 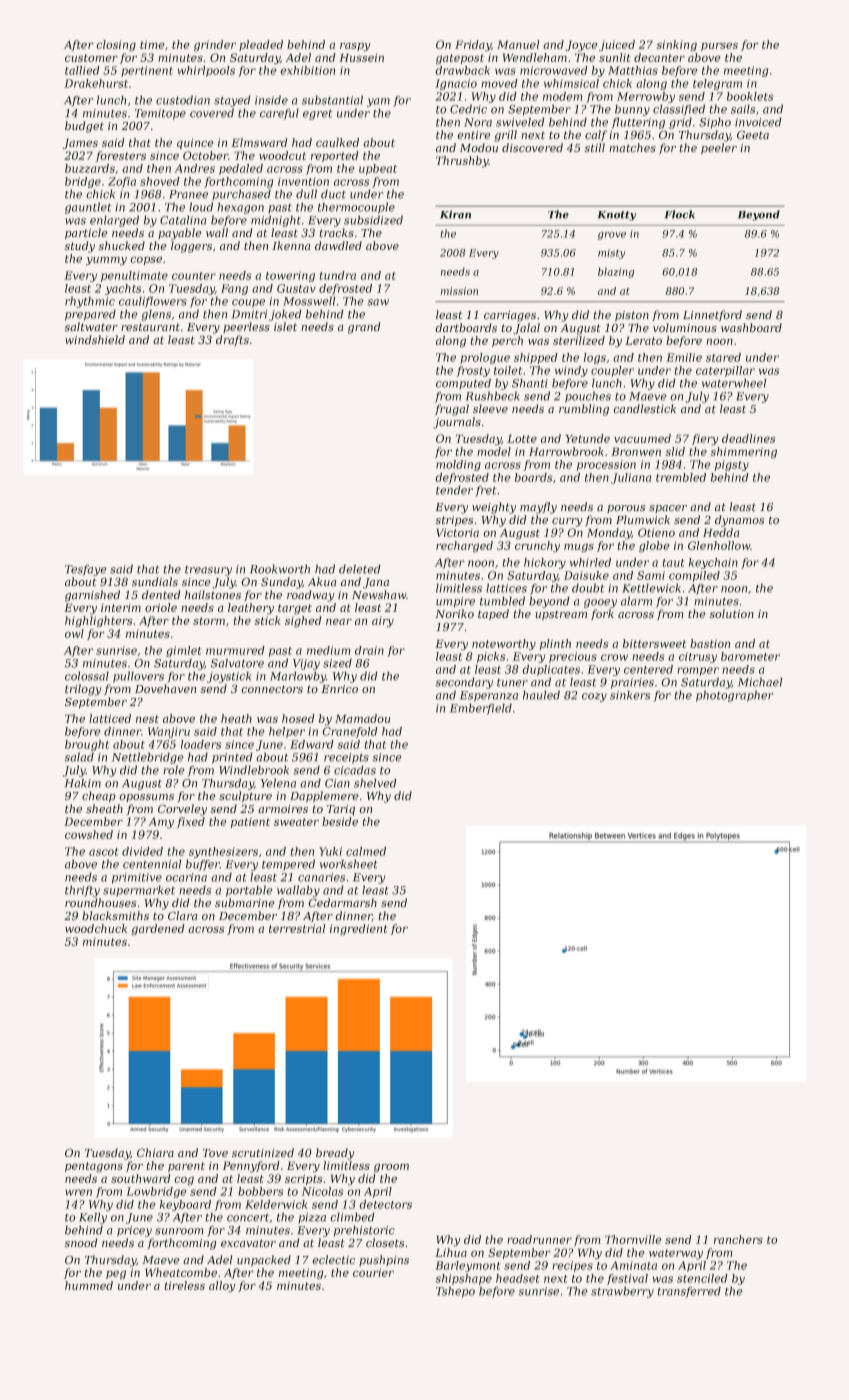 I want to click on ingredient, so click(x=359, y=930).
